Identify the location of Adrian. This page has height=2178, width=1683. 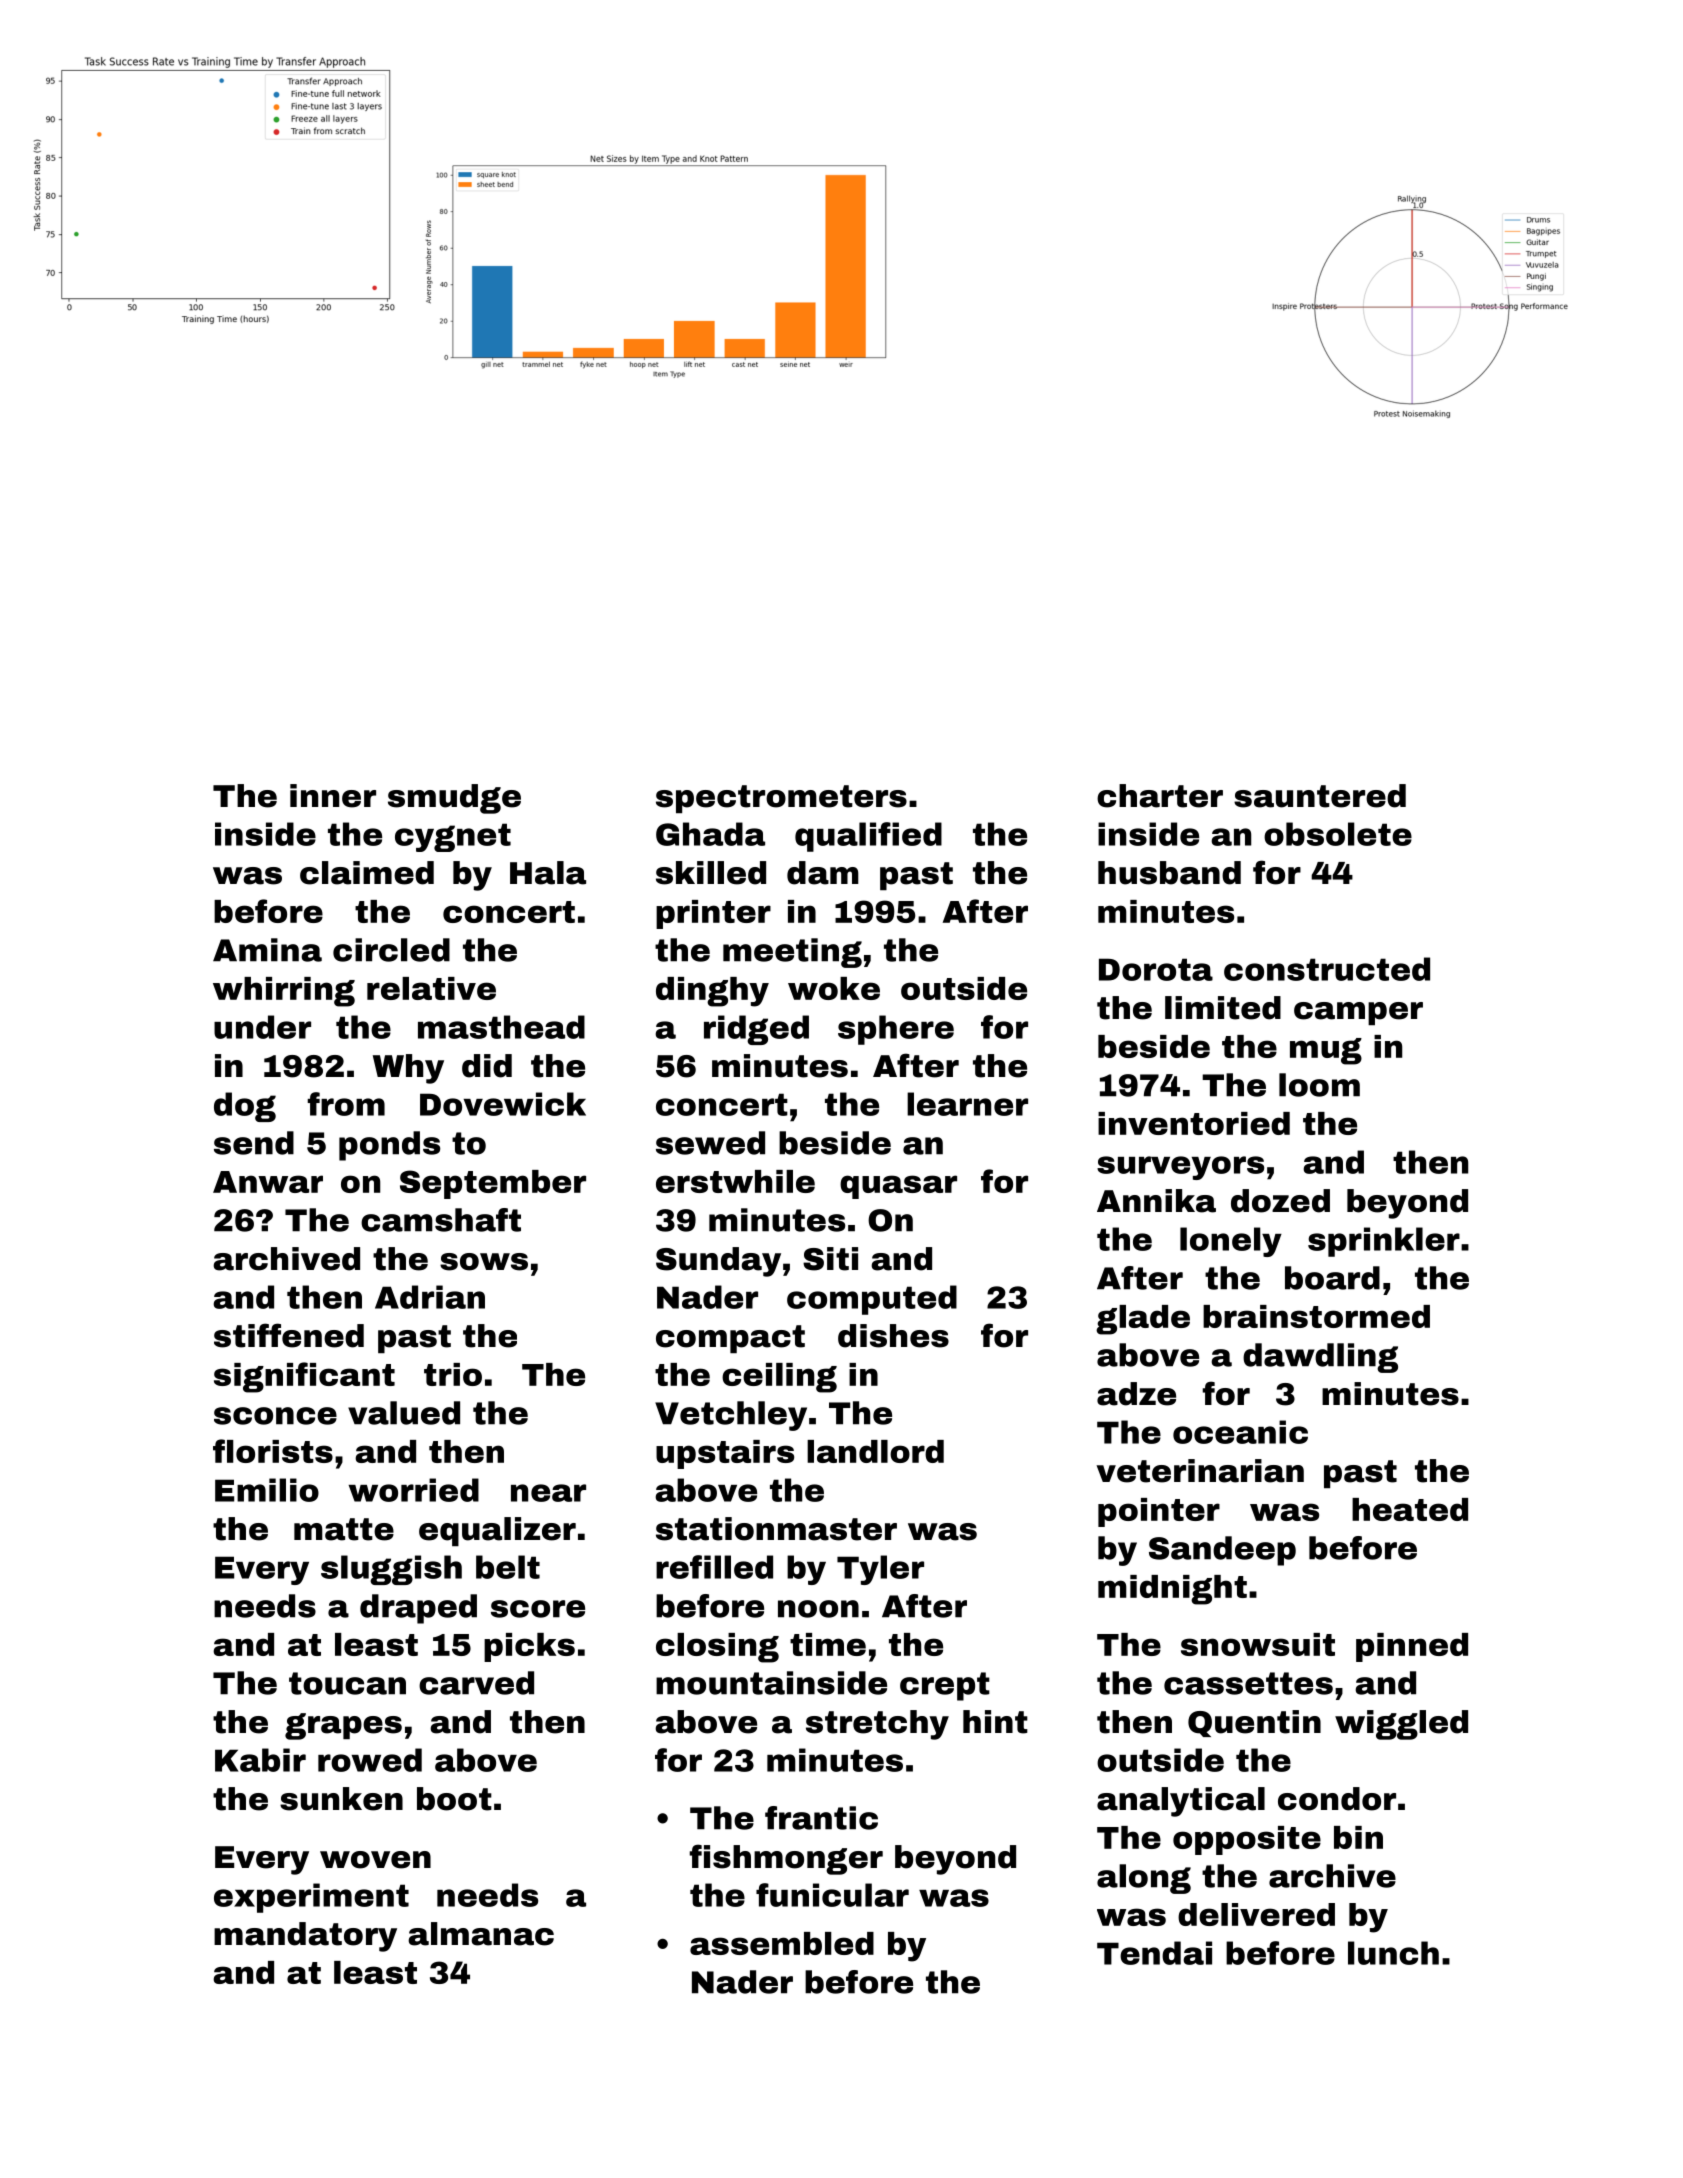
(430, 1297).
